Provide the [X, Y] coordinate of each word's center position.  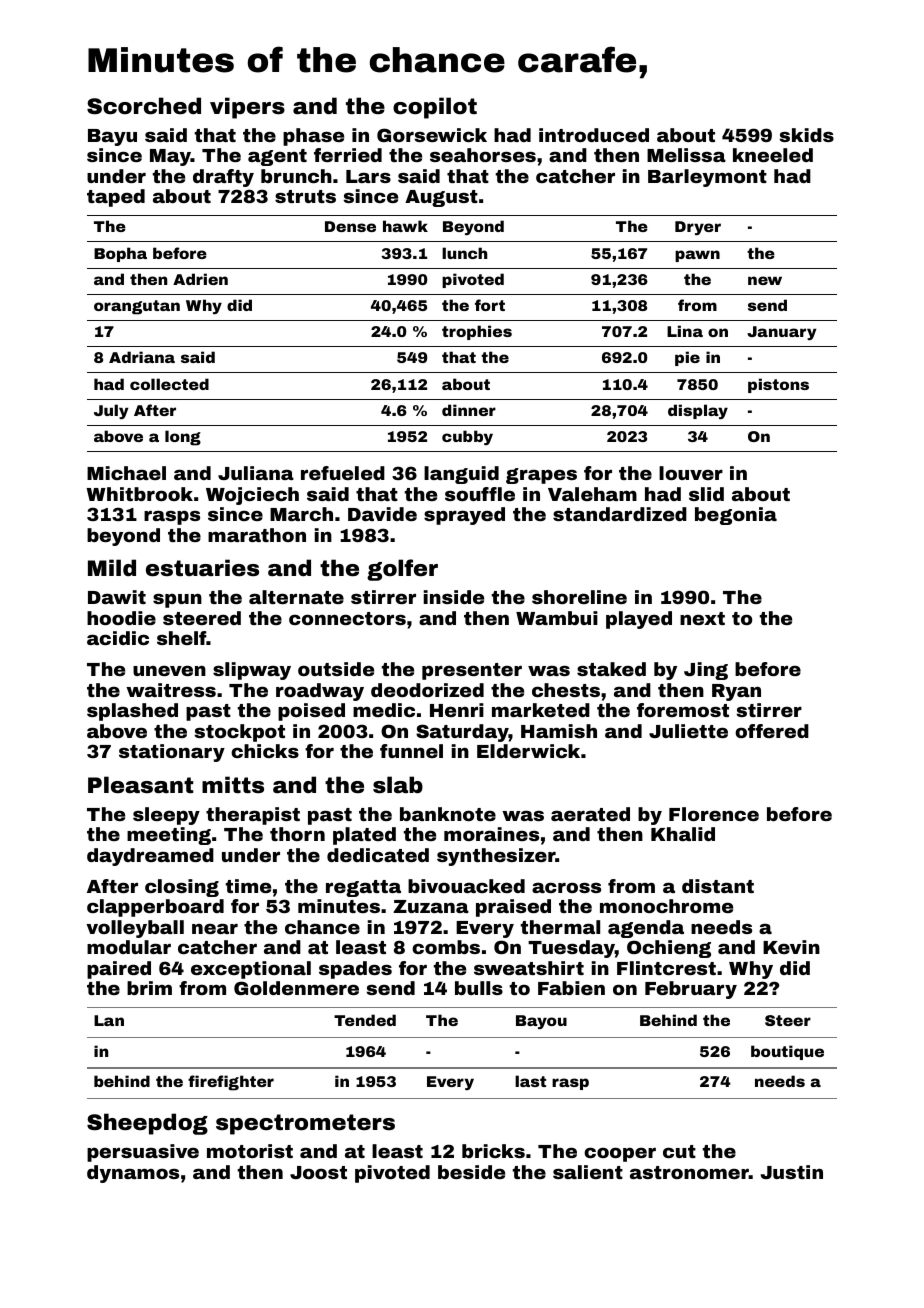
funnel [411, 751]
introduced [594, 135]
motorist [250, 1151]
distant [718, 886]
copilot [435, 108]
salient [588, 1172]
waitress [171, 690]
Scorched [144, 106]
